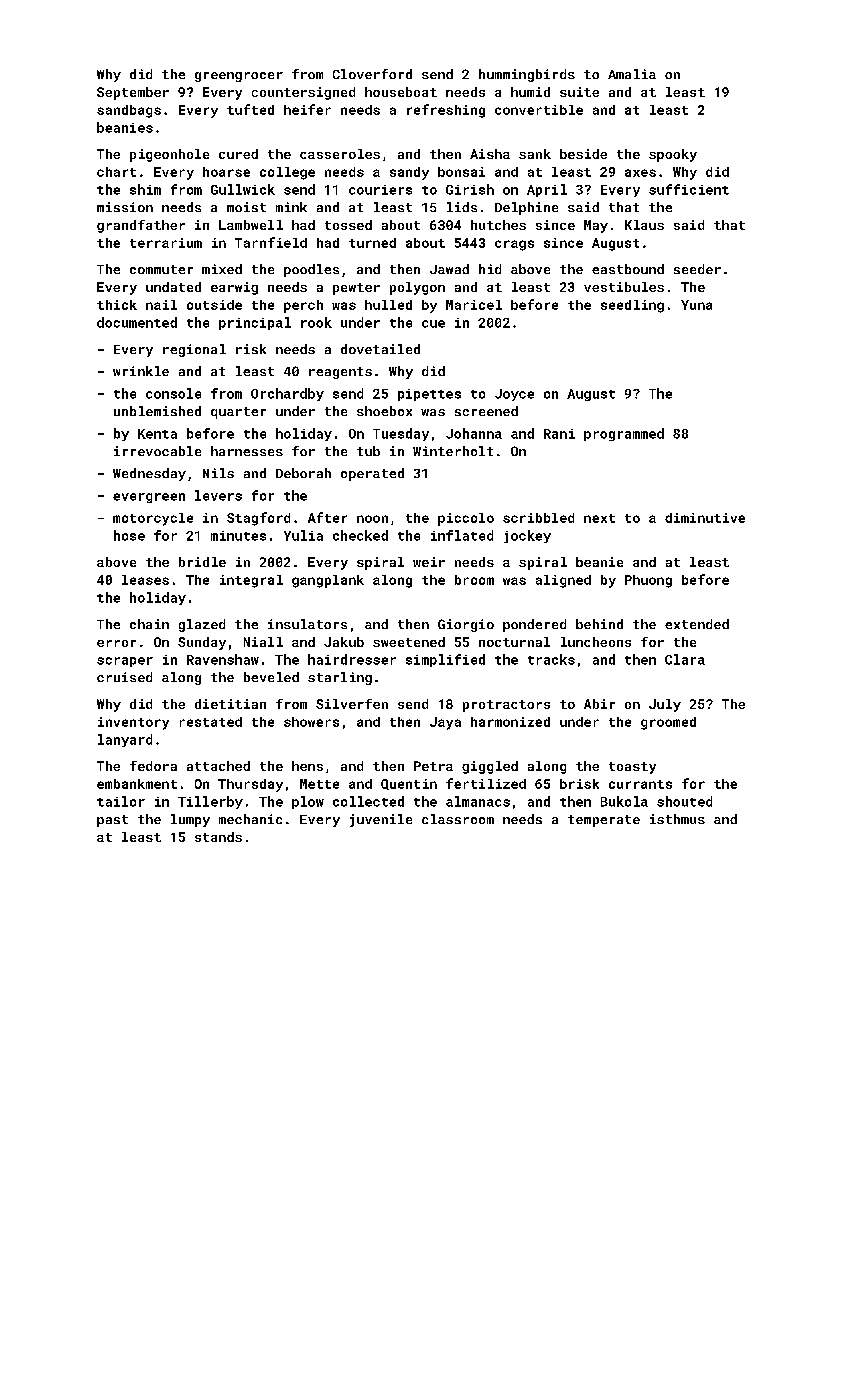  Describe the element at coordinates (210, 802) in the page. I see `Tillerby` at that location.
